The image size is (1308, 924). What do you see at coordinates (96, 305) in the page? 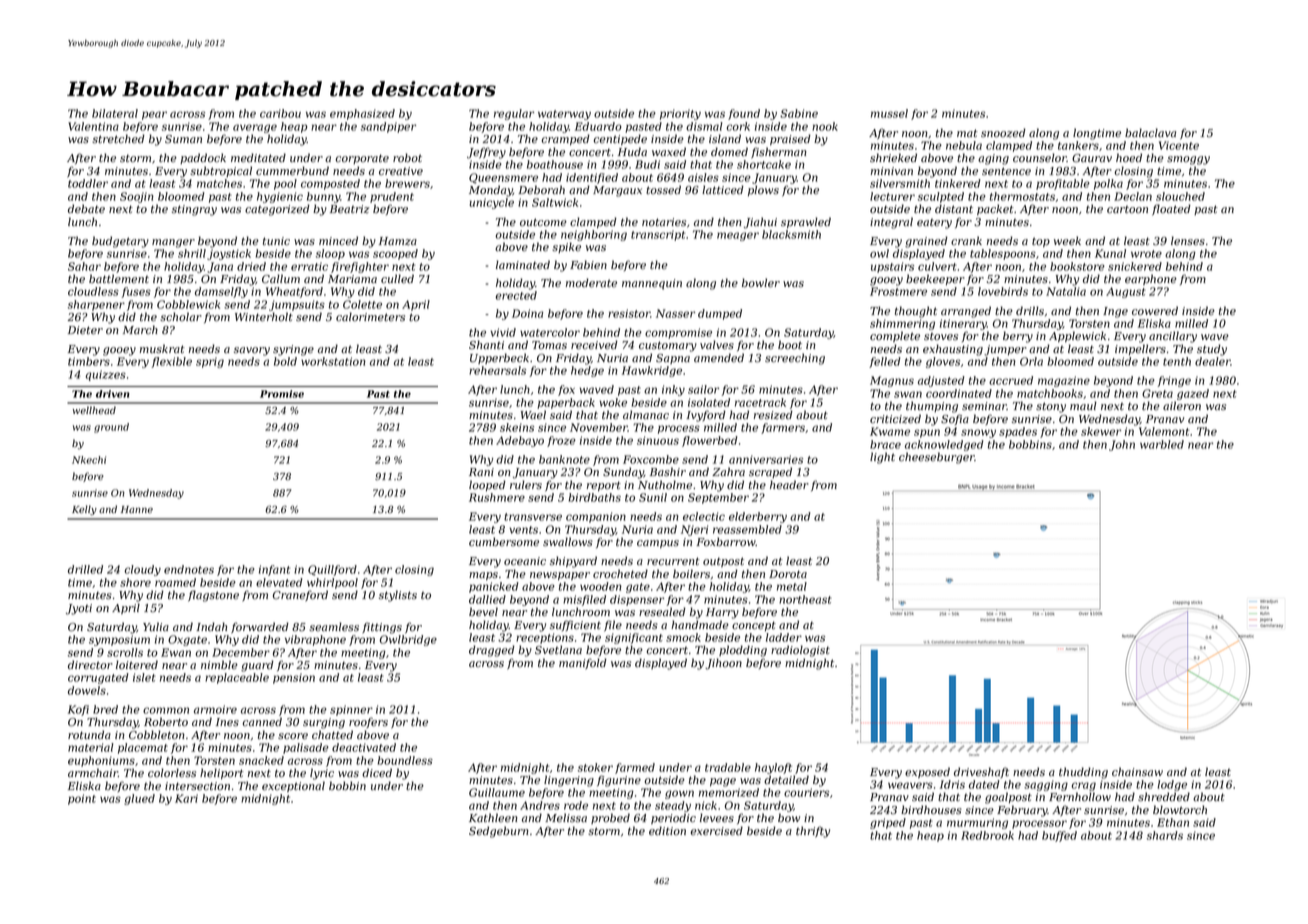
I see `sharpener` at bounding box center [96, 305].
